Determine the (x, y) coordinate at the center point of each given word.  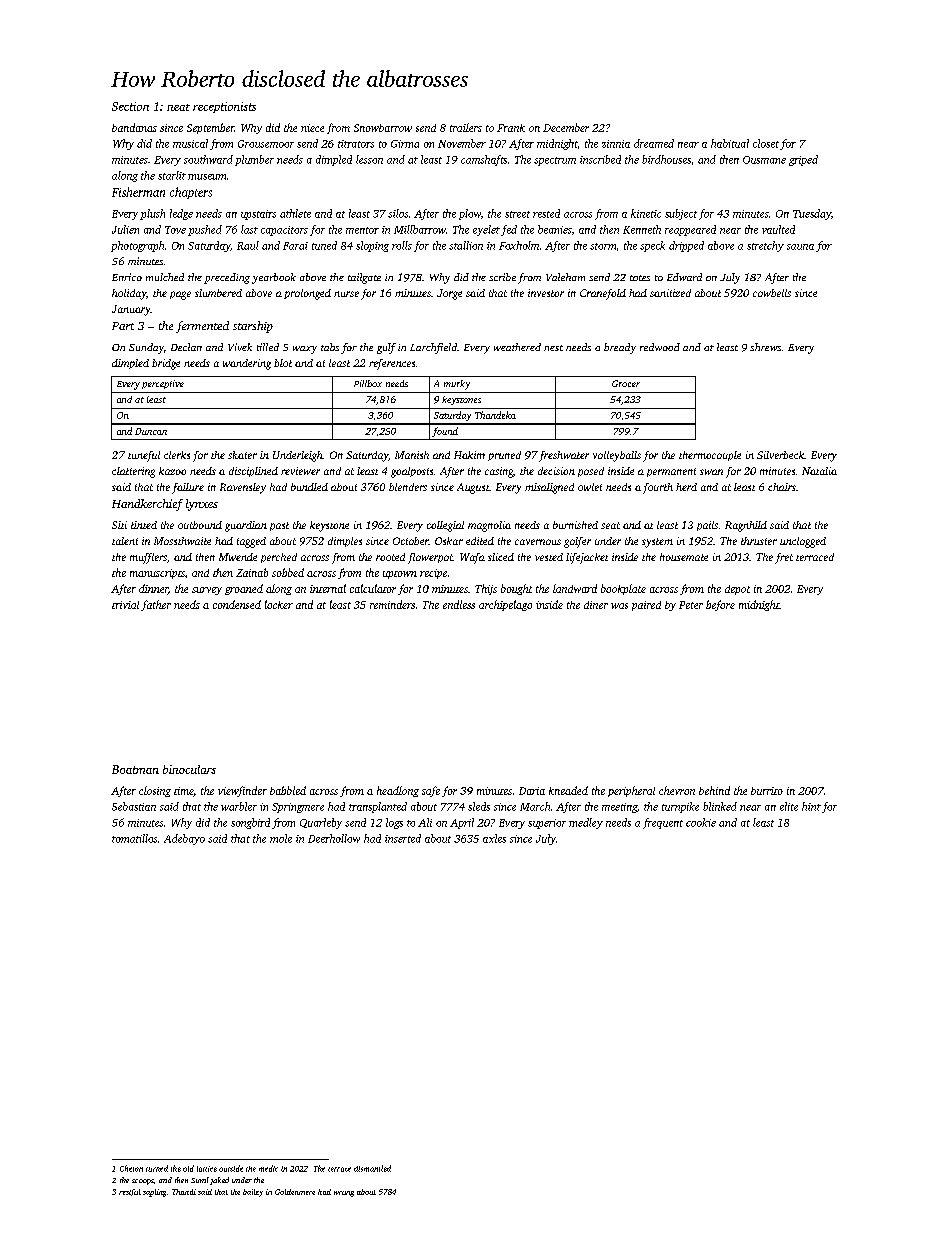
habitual (730, 143)
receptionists (224, 107)
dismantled (372, 1168)
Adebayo (184, 839)
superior (547, 824)
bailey (253, 1193)
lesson (369, 159)
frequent (663, 823)
